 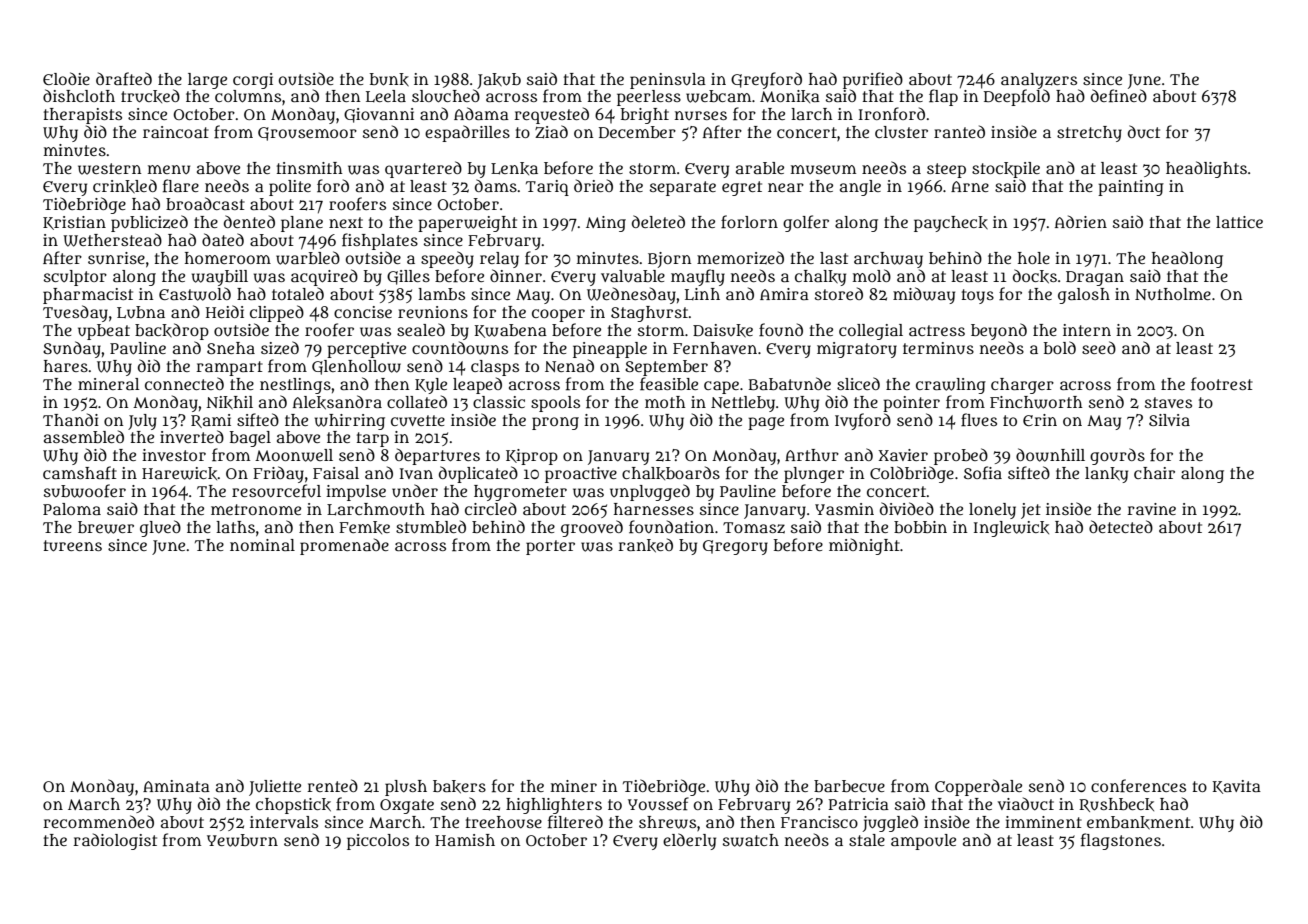 I want to click on acquired, so click(x=324, y=277).
